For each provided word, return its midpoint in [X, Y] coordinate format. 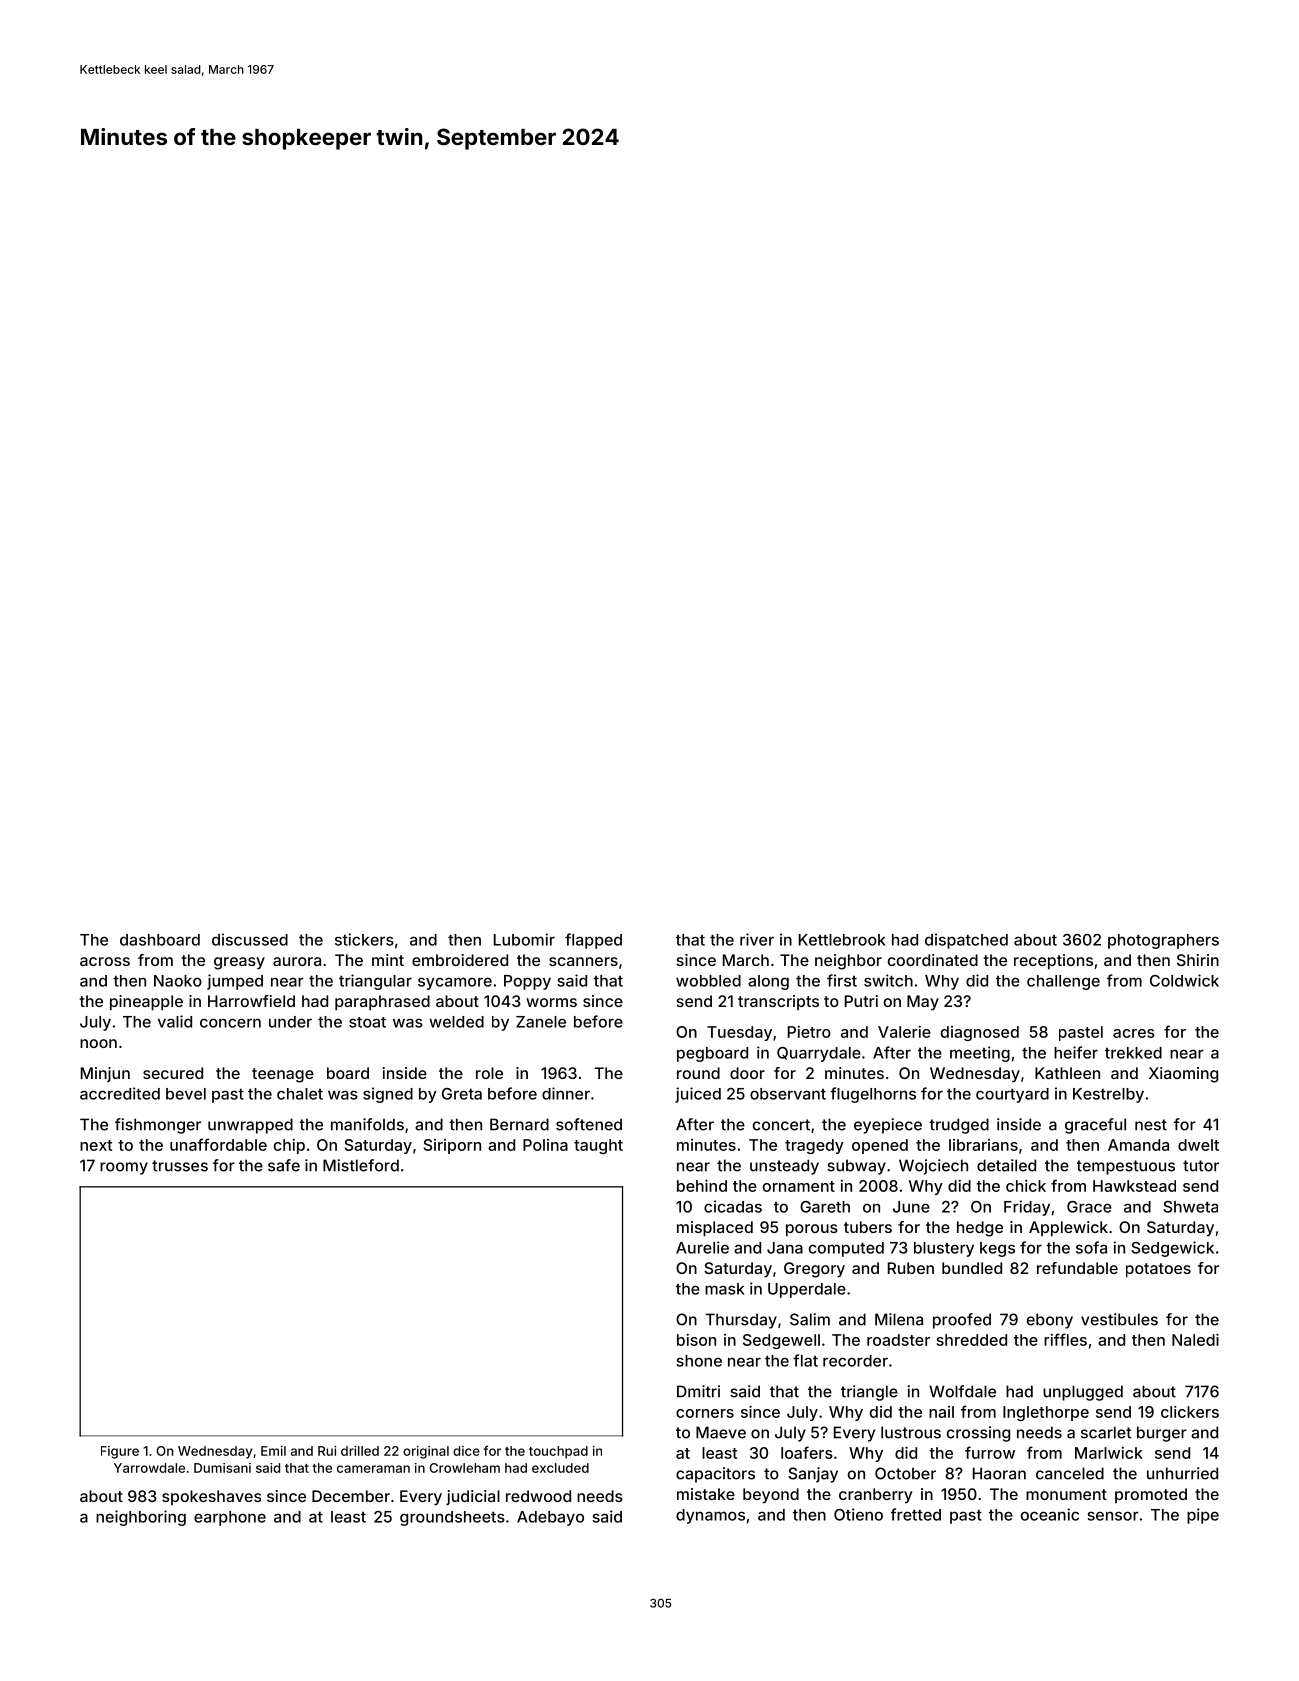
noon [98, 1043]
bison [696, 1340]
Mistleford [361, 1165]
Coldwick [1184, 980]
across [105, 961]
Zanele [541, 1022]
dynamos [710, 1516]
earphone [230, 1518]
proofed [962, 1321]
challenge [1063, 982]
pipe [1203, 1516]
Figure [120, 1452]
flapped [593, 941]
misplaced [715, 1229]
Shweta [1190, 1207]
